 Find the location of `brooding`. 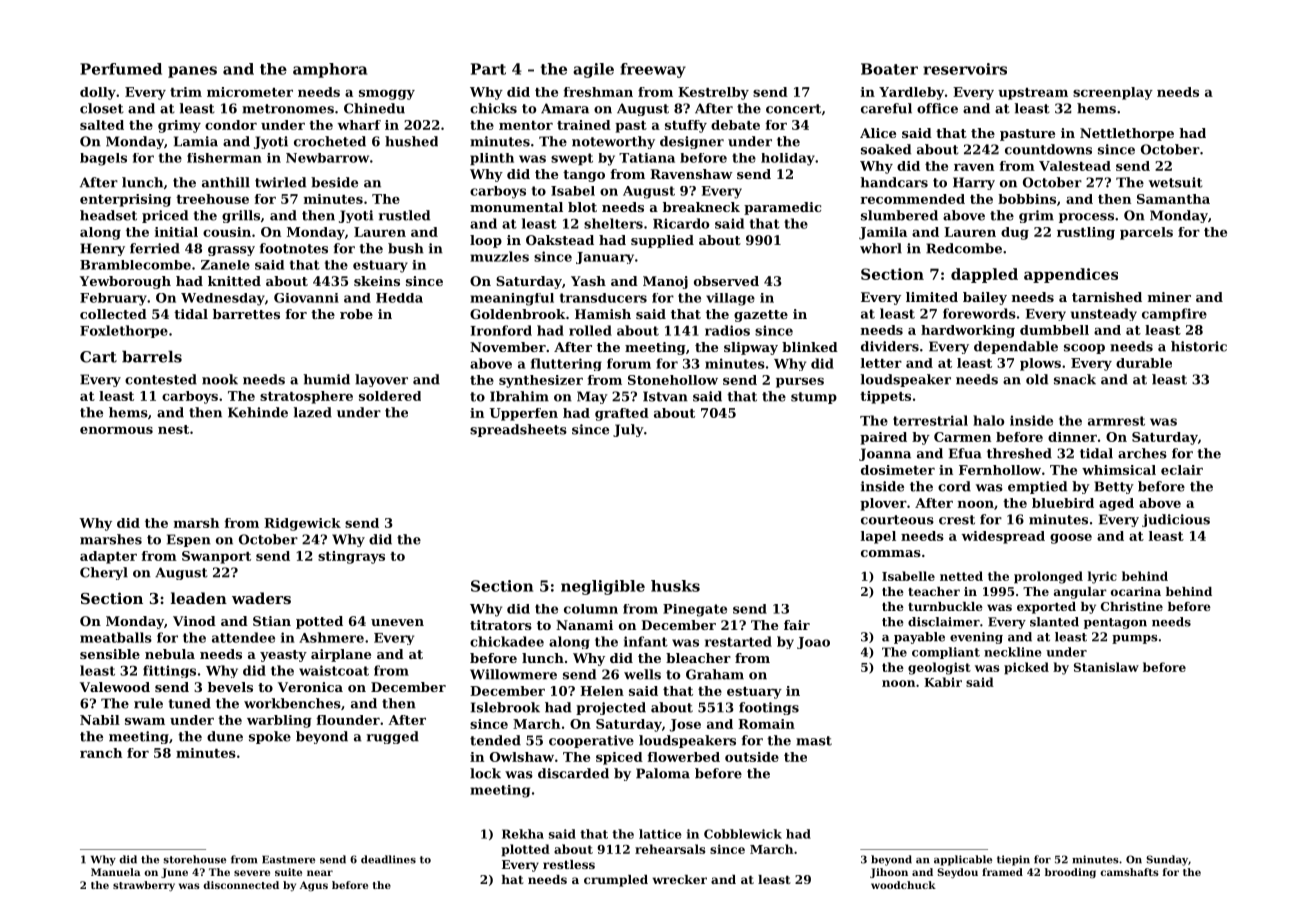

brooding is located at coordinates (1070, 873).
